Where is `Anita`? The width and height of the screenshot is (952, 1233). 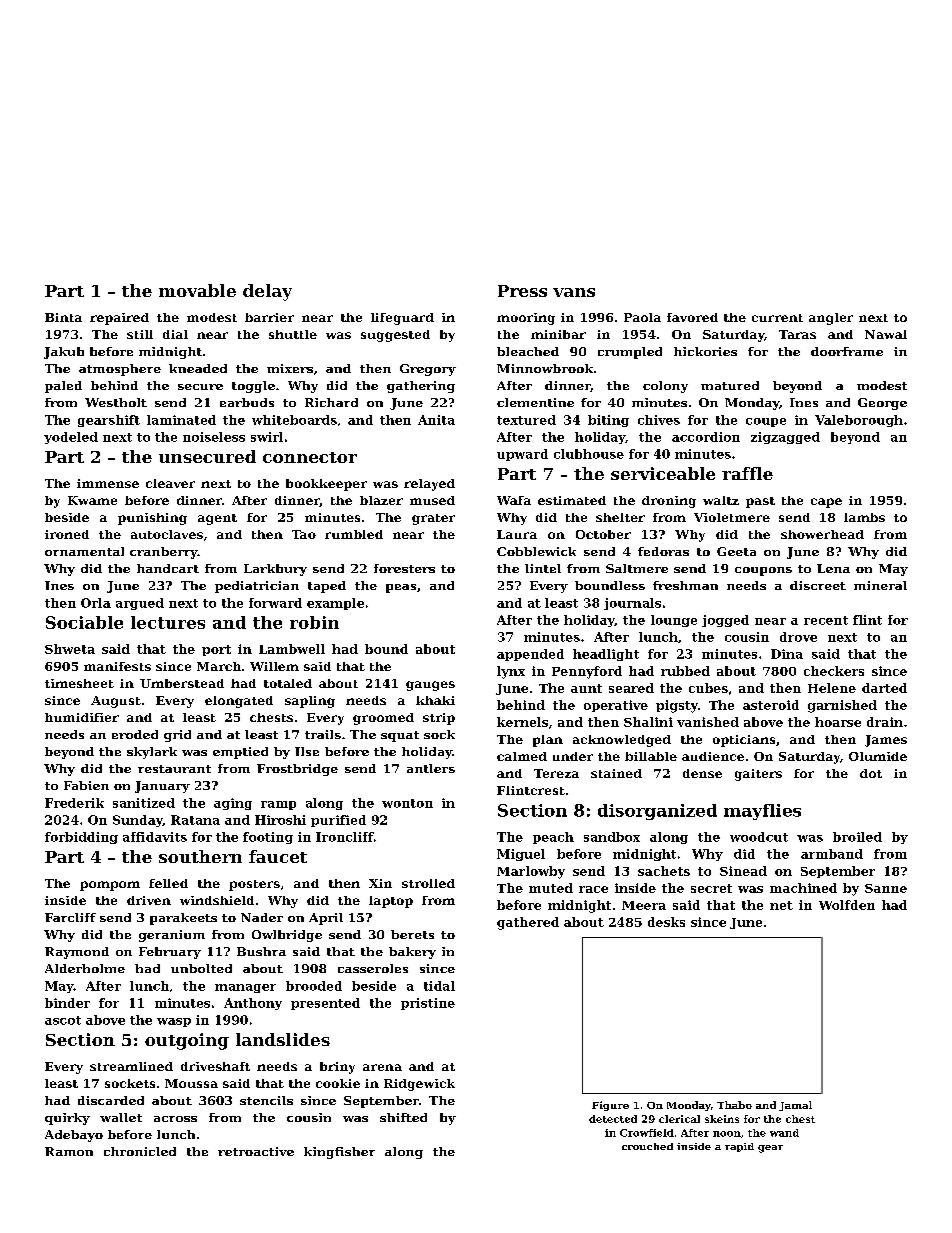 Anita is located at coordinates (436, 420).
